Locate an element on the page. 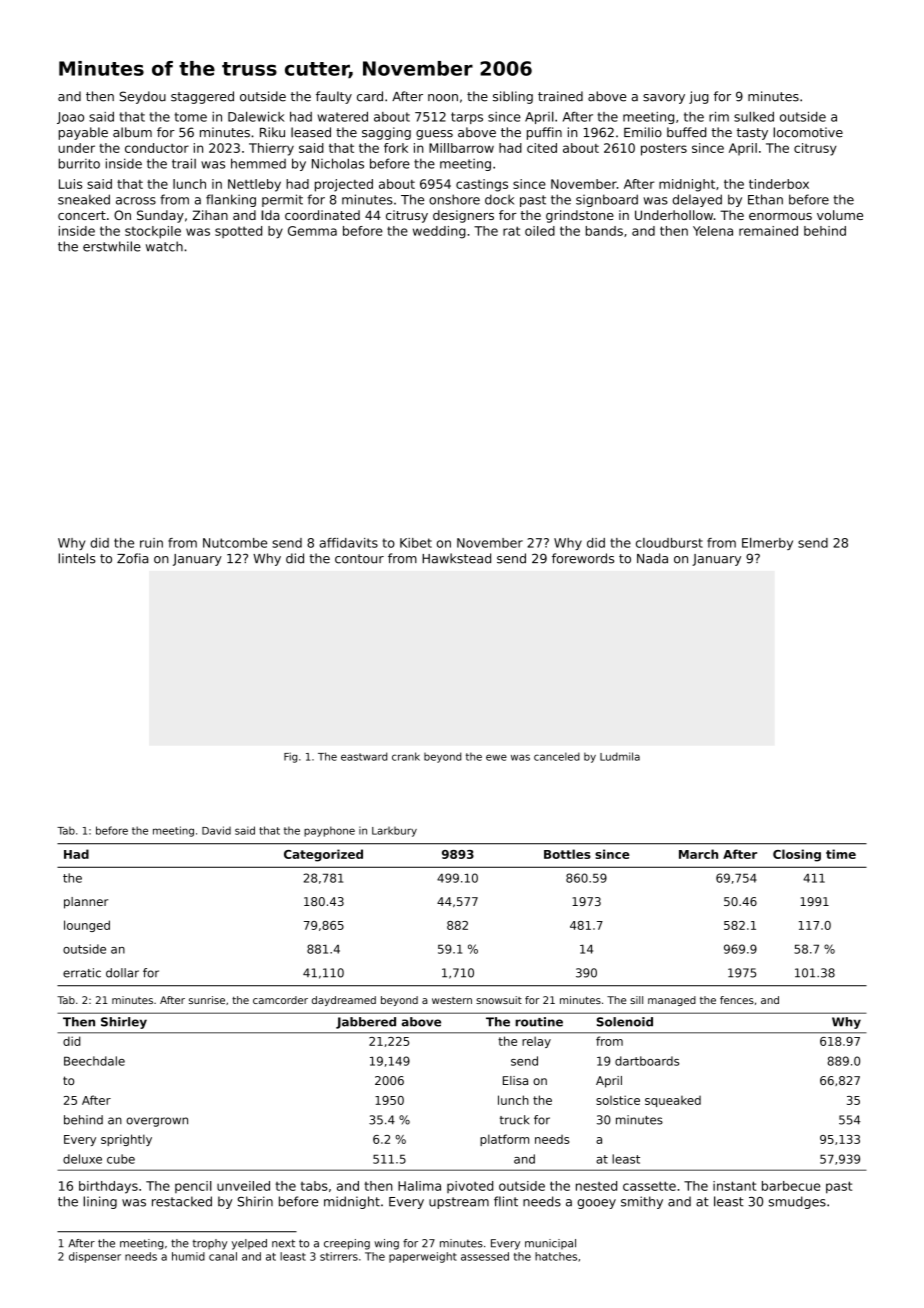 The image size is (924, 1308). Fig is located at coordinates (290, 757).
